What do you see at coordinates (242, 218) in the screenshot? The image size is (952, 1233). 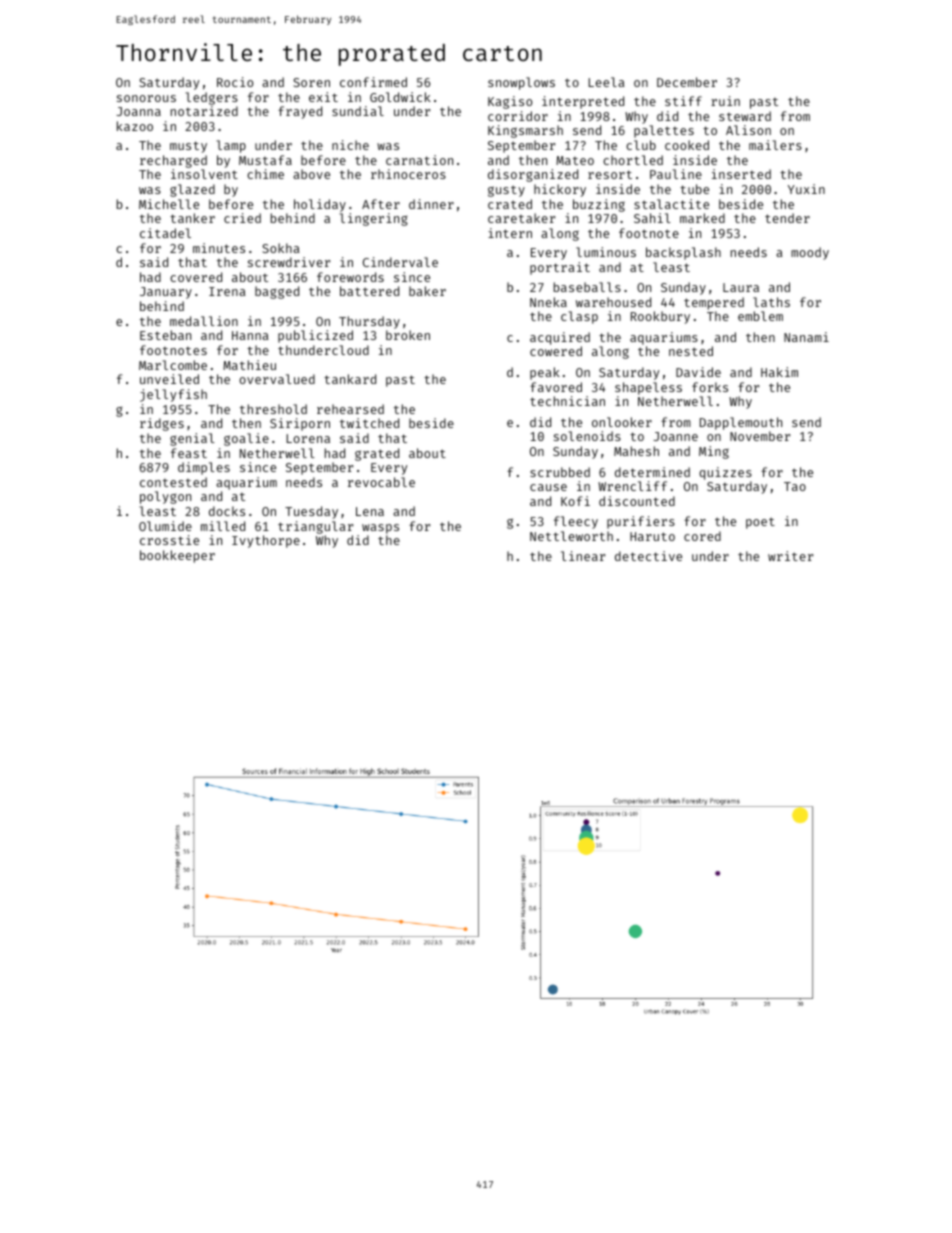 I see `cried` at bounding box center [242, 218].
